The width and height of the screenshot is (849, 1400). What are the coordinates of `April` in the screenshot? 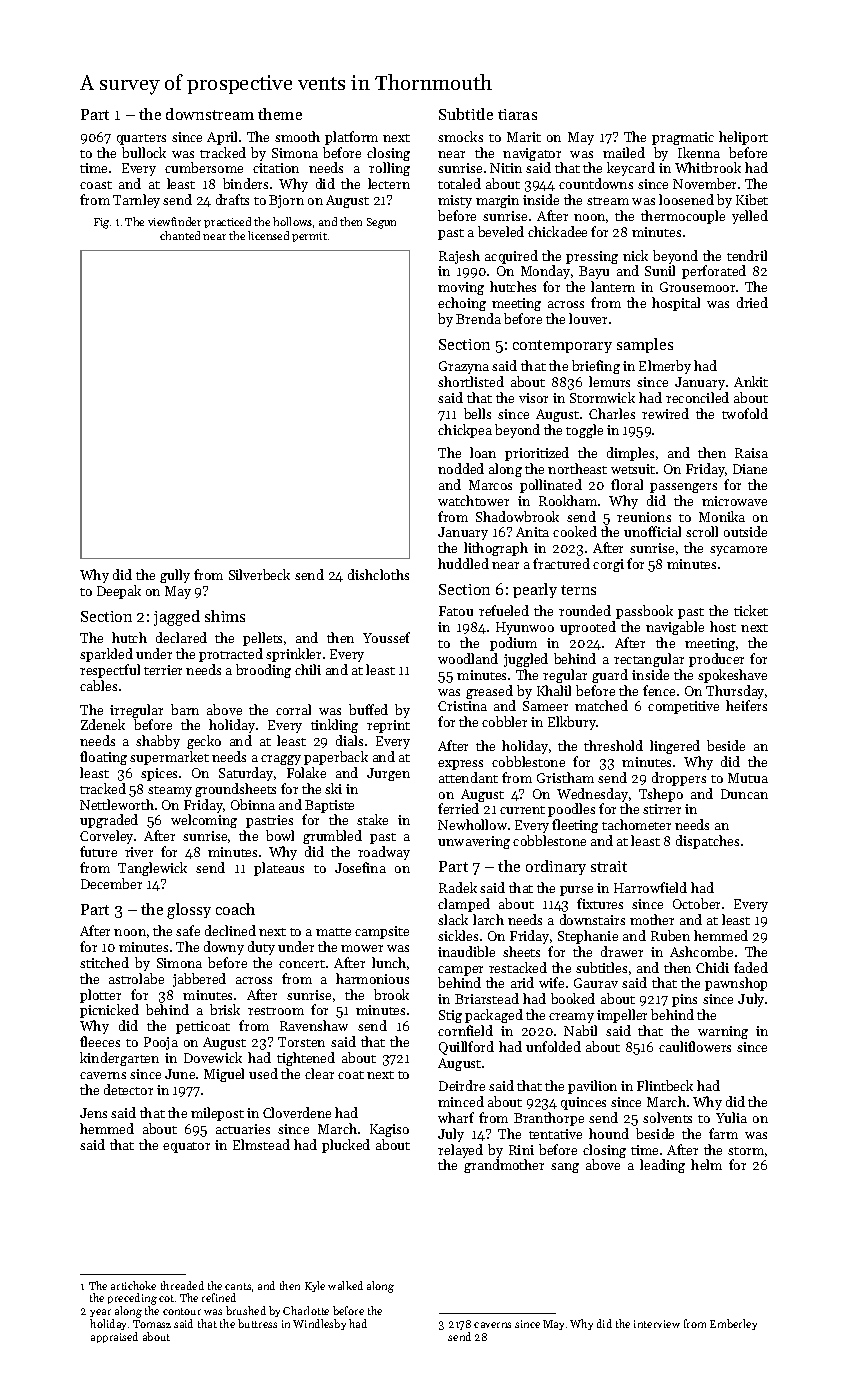 It's located at (222, 138).
